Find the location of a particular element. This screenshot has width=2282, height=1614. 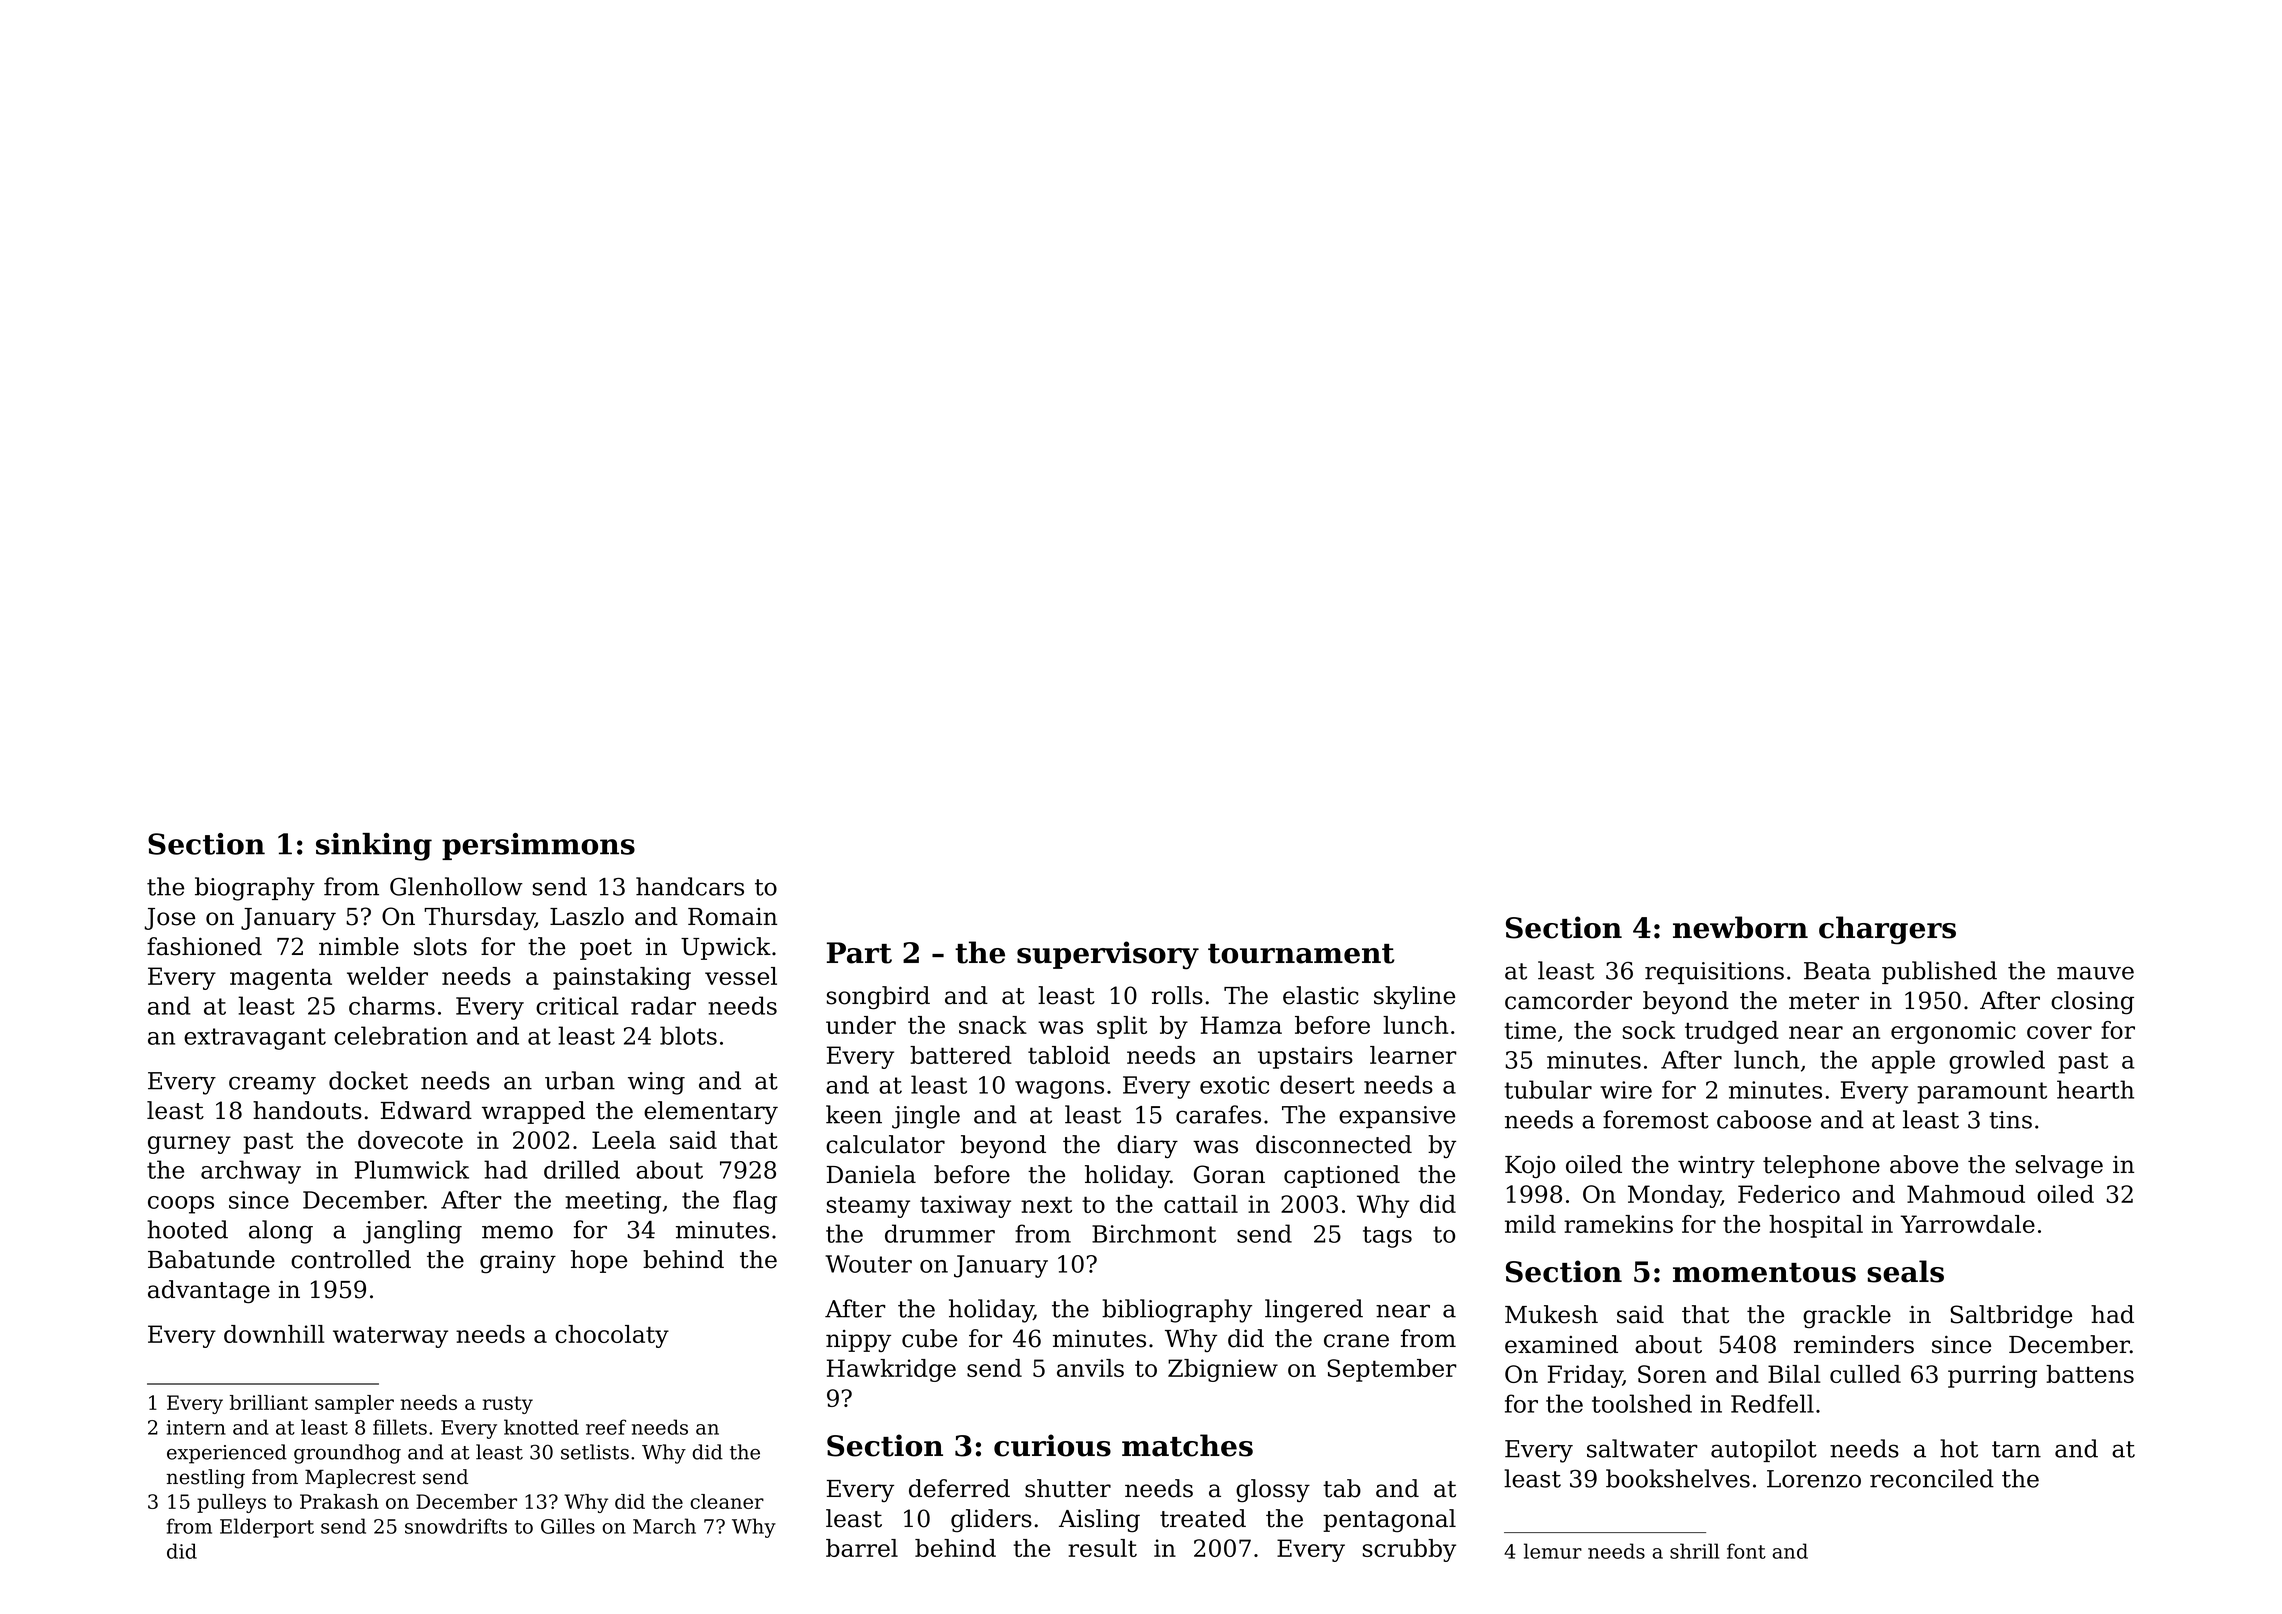

Zbigniew is located at coordinates (1223, 1370).
